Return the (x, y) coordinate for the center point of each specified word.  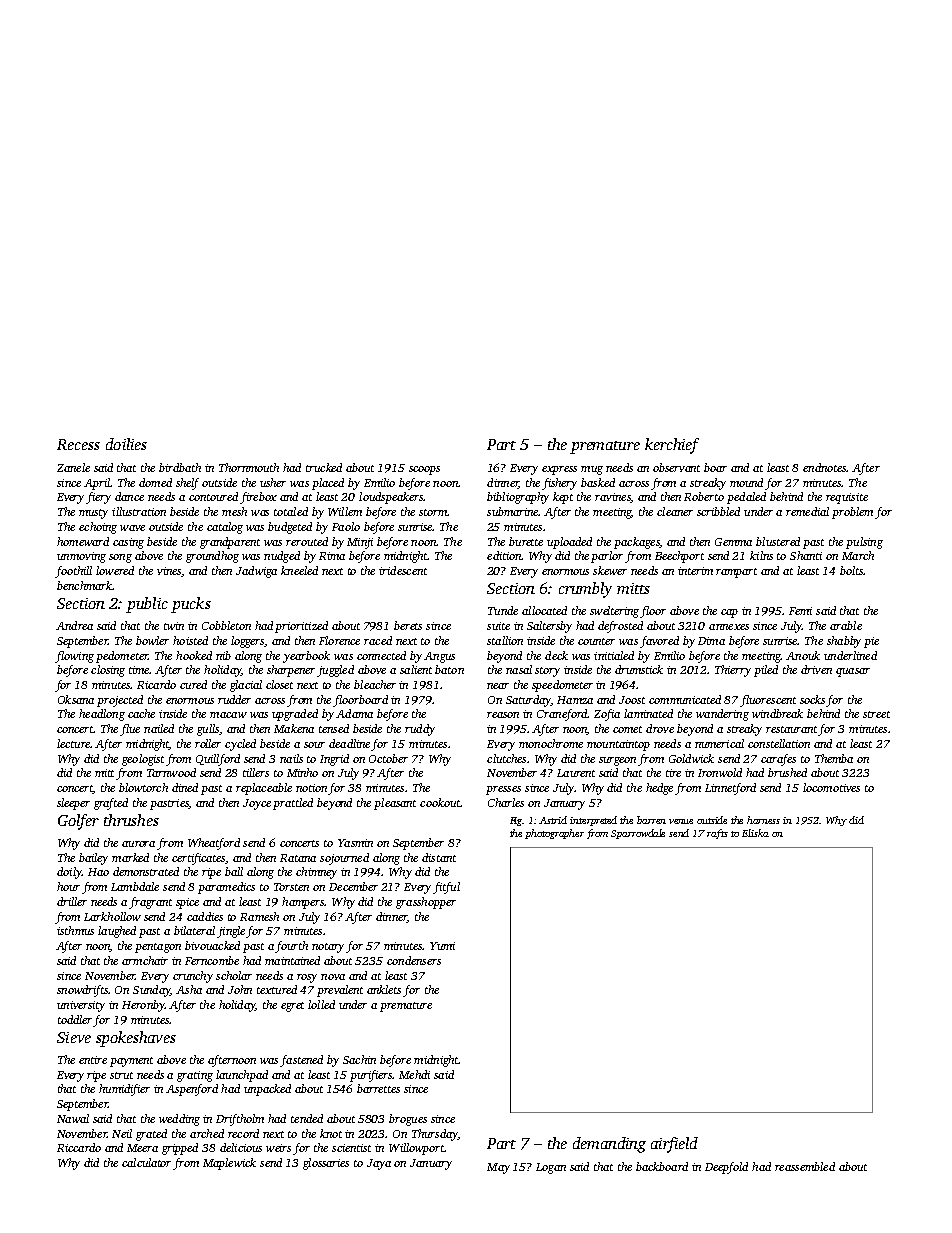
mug (592, 470)
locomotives (831, 787)
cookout (440, 802)
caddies (205, 916)
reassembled (805, 1166)
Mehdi (414, 1074)
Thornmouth (249, 467)
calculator (146, 1162)
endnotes (825, 467)
